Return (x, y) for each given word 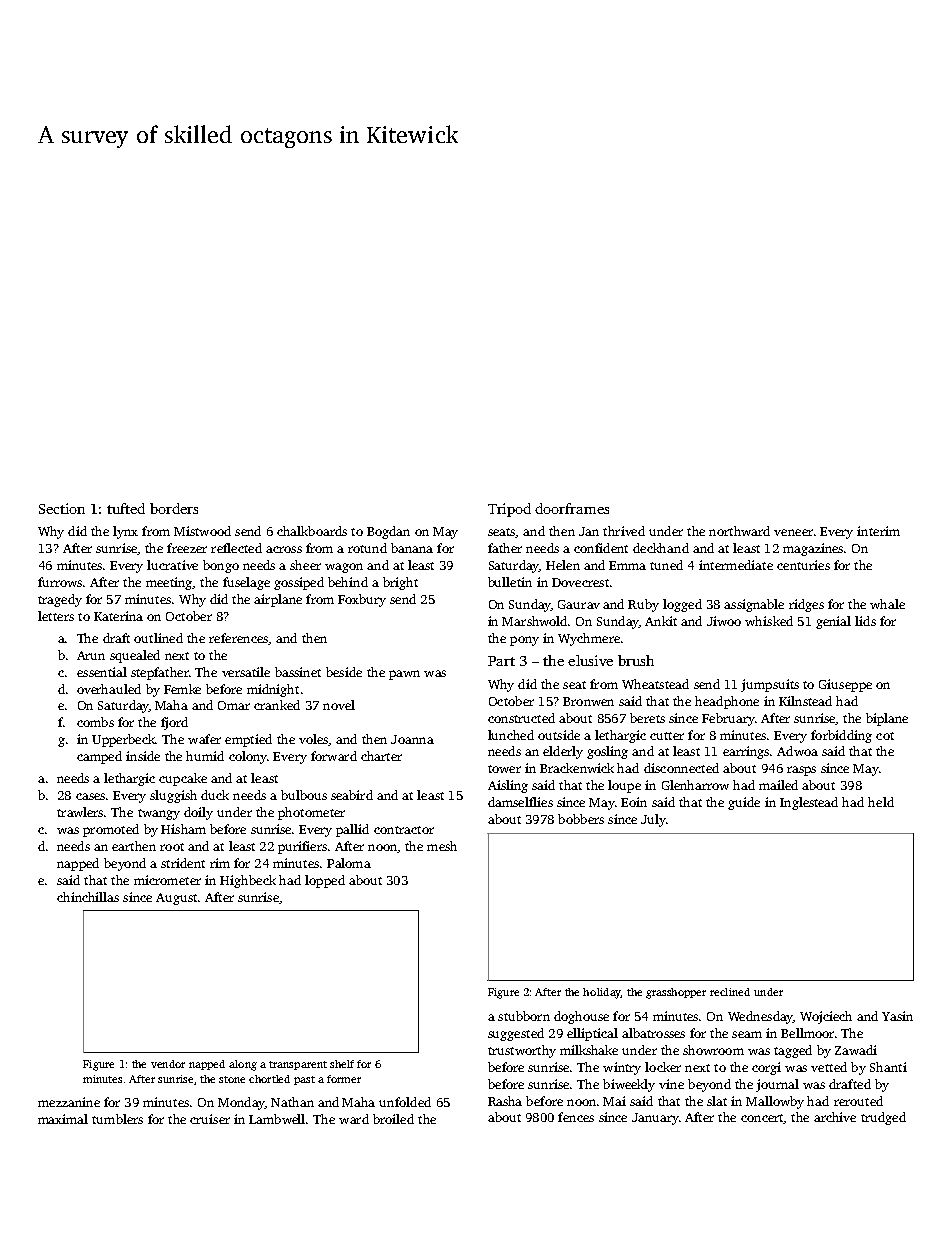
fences (576, 1117)
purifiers (302, 847)
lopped (325, 881)
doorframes (572, 508)
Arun (91, 655)
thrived (624, 531)
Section (62, 508)
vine (671, 1084)
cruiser (210, 1119)
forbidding (841, 736)
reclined (730, 992)
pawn (404, 675)
